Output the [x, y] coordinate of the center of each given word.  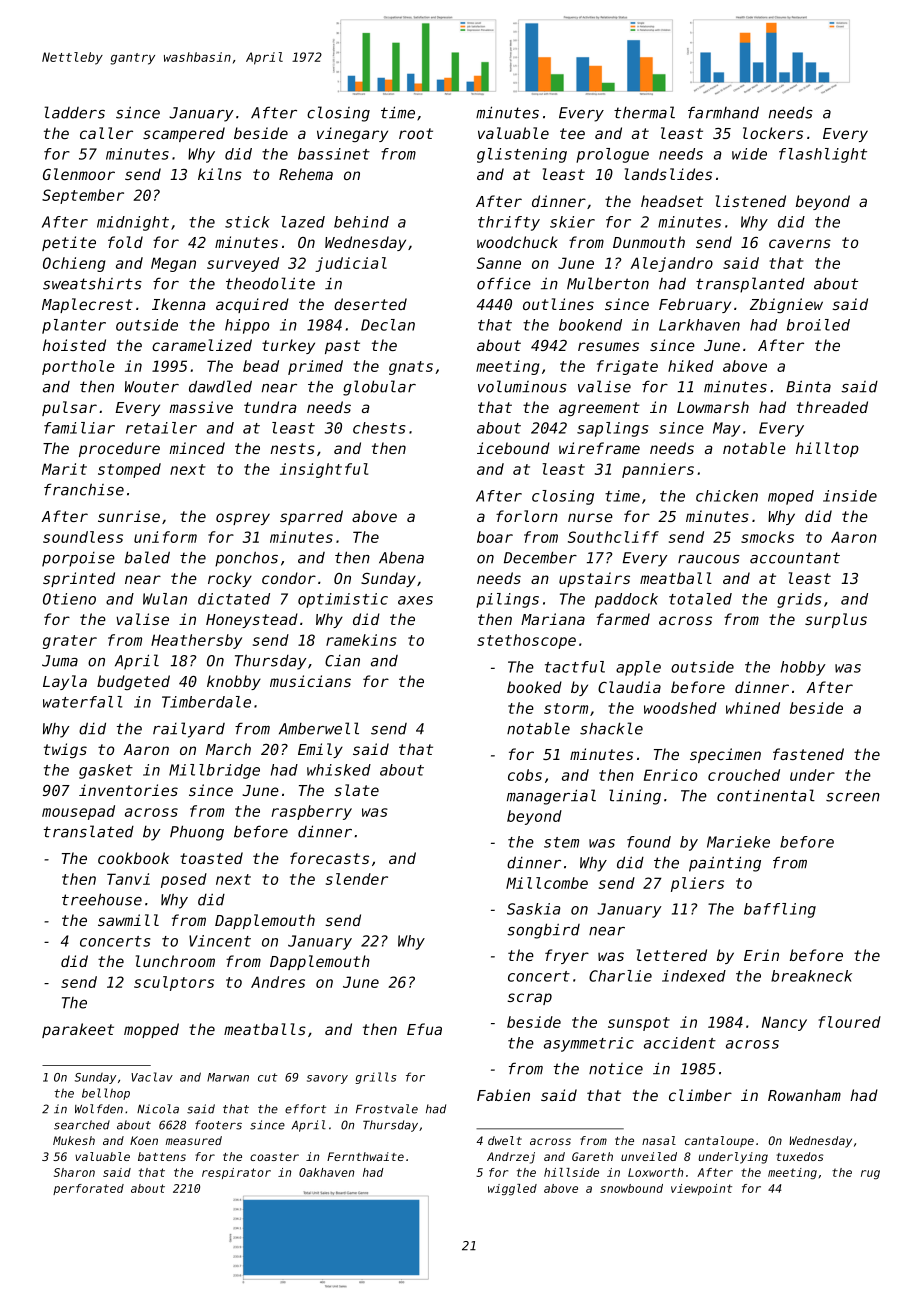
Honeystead [252, 620]
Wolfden [99, 1109]
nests [292, 448]
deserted [370, 304]
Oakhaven [326, 1172]
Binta [808, 386]
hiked [691, 366]
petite [69, 243]
